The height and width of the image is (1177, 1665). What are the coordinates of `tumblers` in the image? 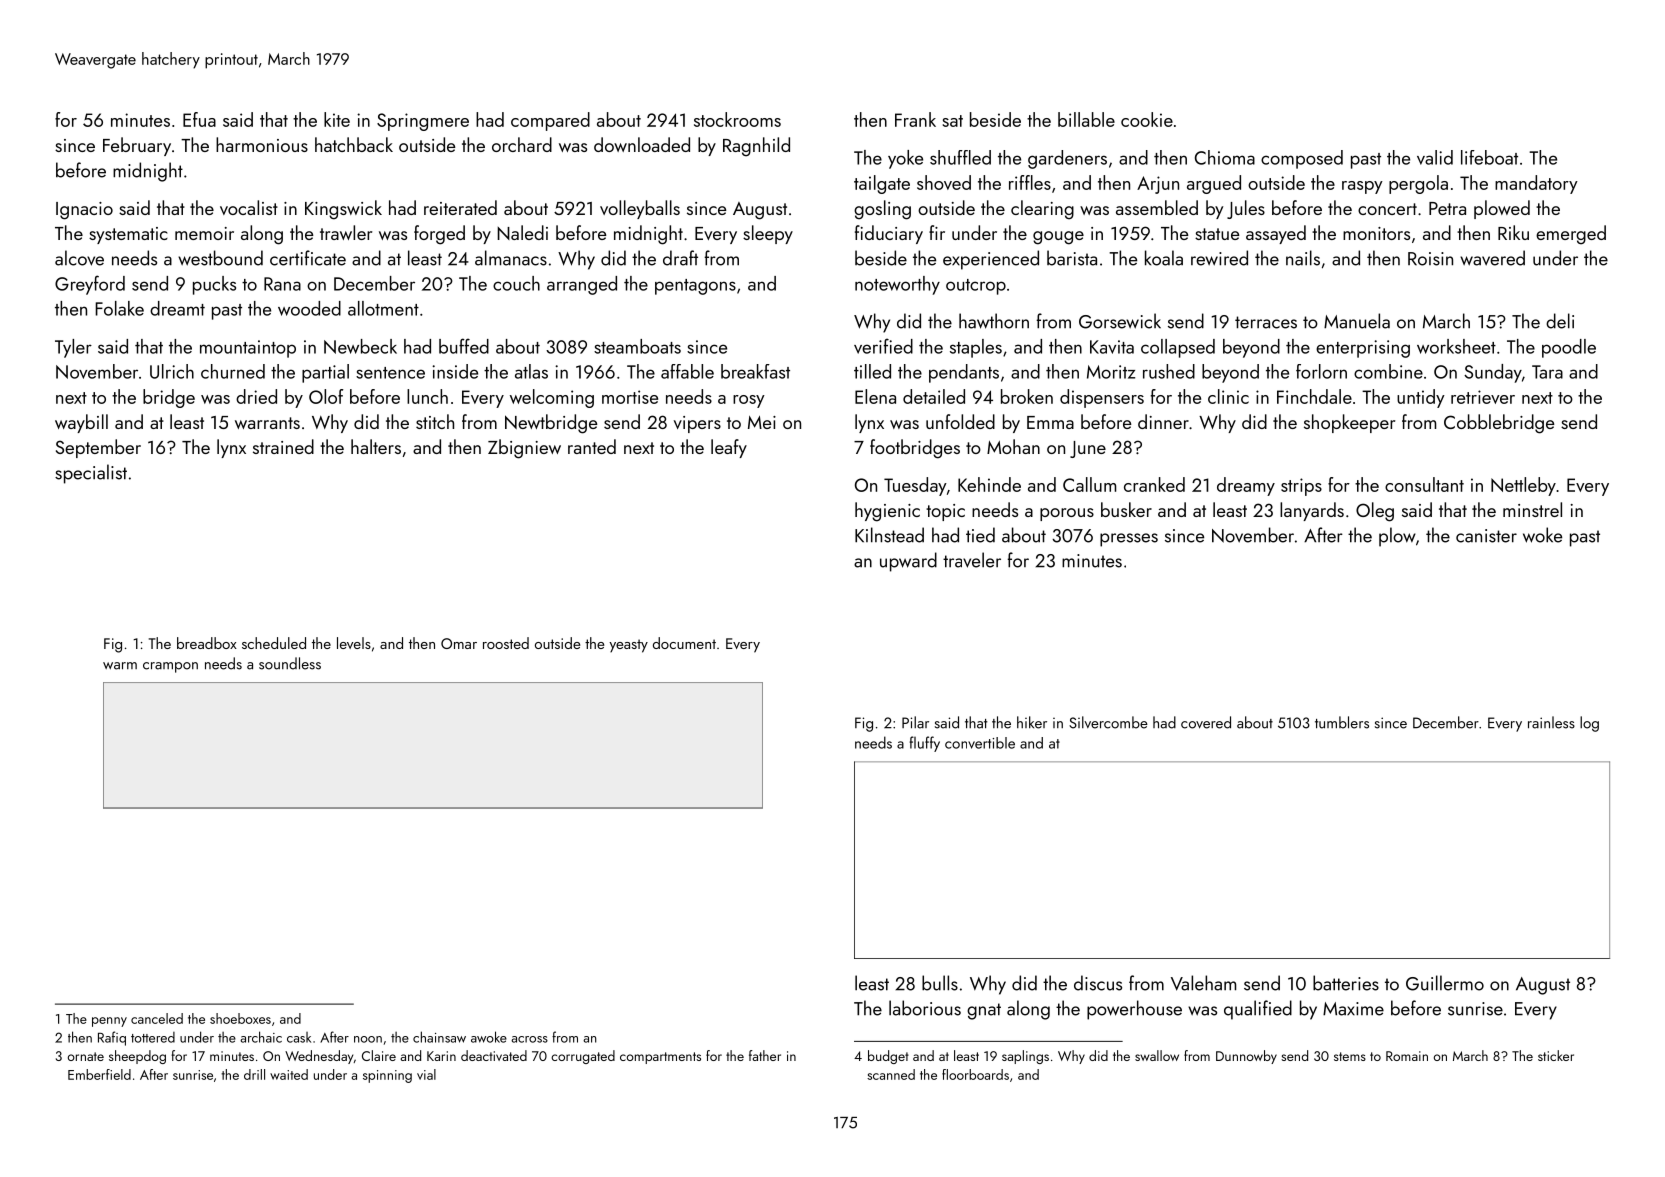 It's located at (1342, 722).
